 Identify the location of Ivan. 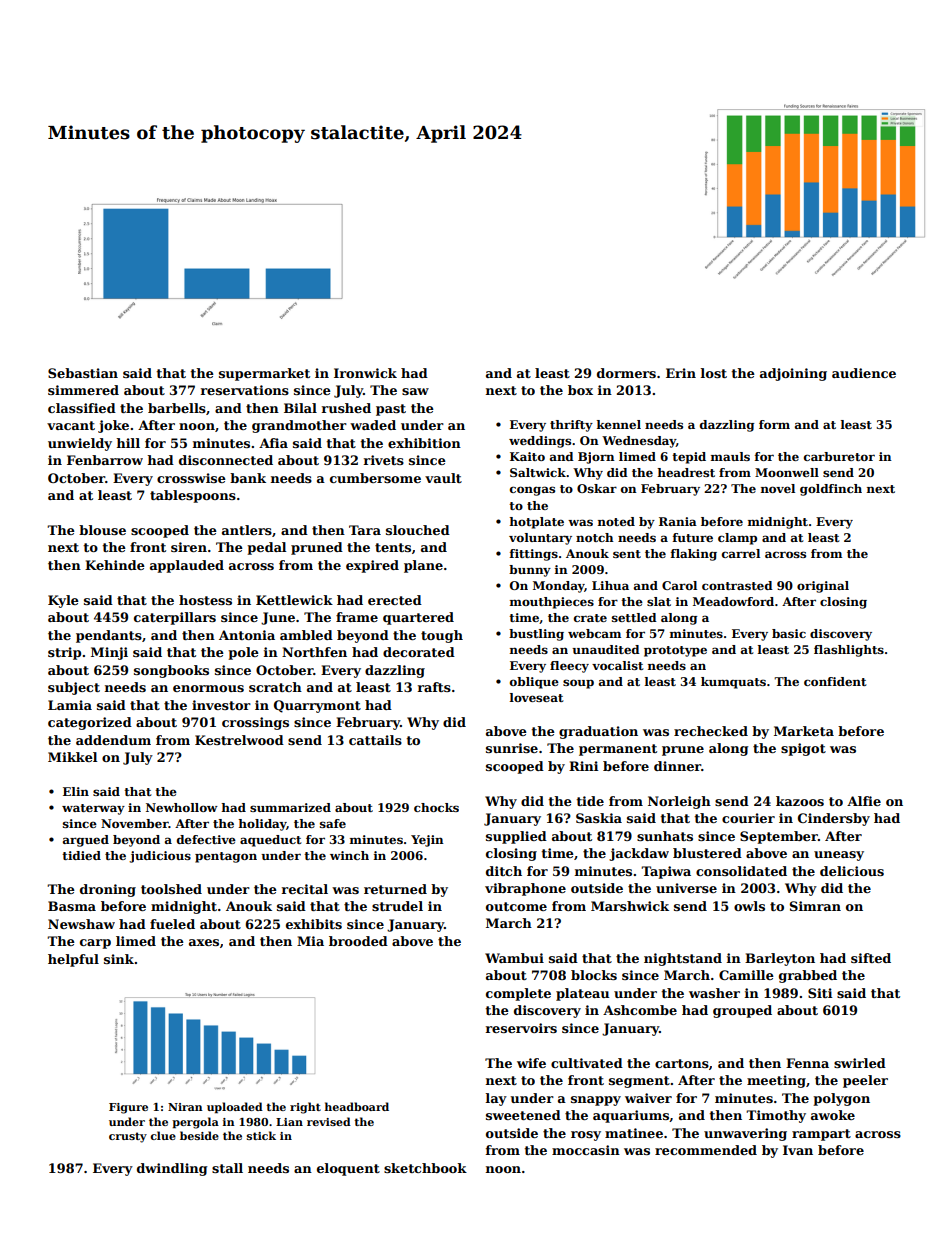
(798, 1150).
